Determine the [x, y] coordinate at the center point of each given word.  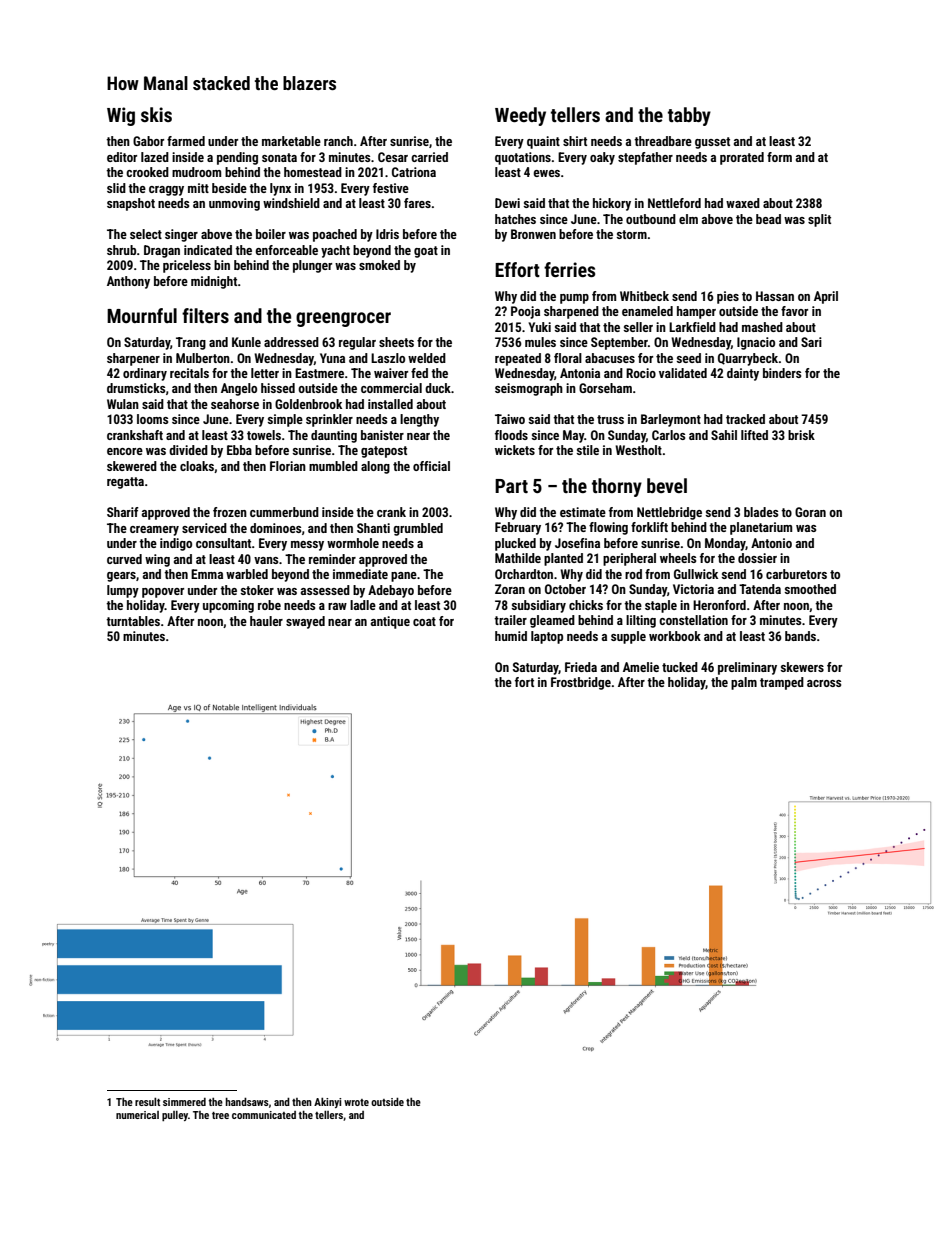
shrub [121, 250]
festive [391, 188]
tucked [680, 667]
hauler [266, 621]
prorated [742, 158]
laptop [547, 637]
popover [163, 593]
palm [744, 683]
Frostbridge [581, 683]
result [147, 1102]
